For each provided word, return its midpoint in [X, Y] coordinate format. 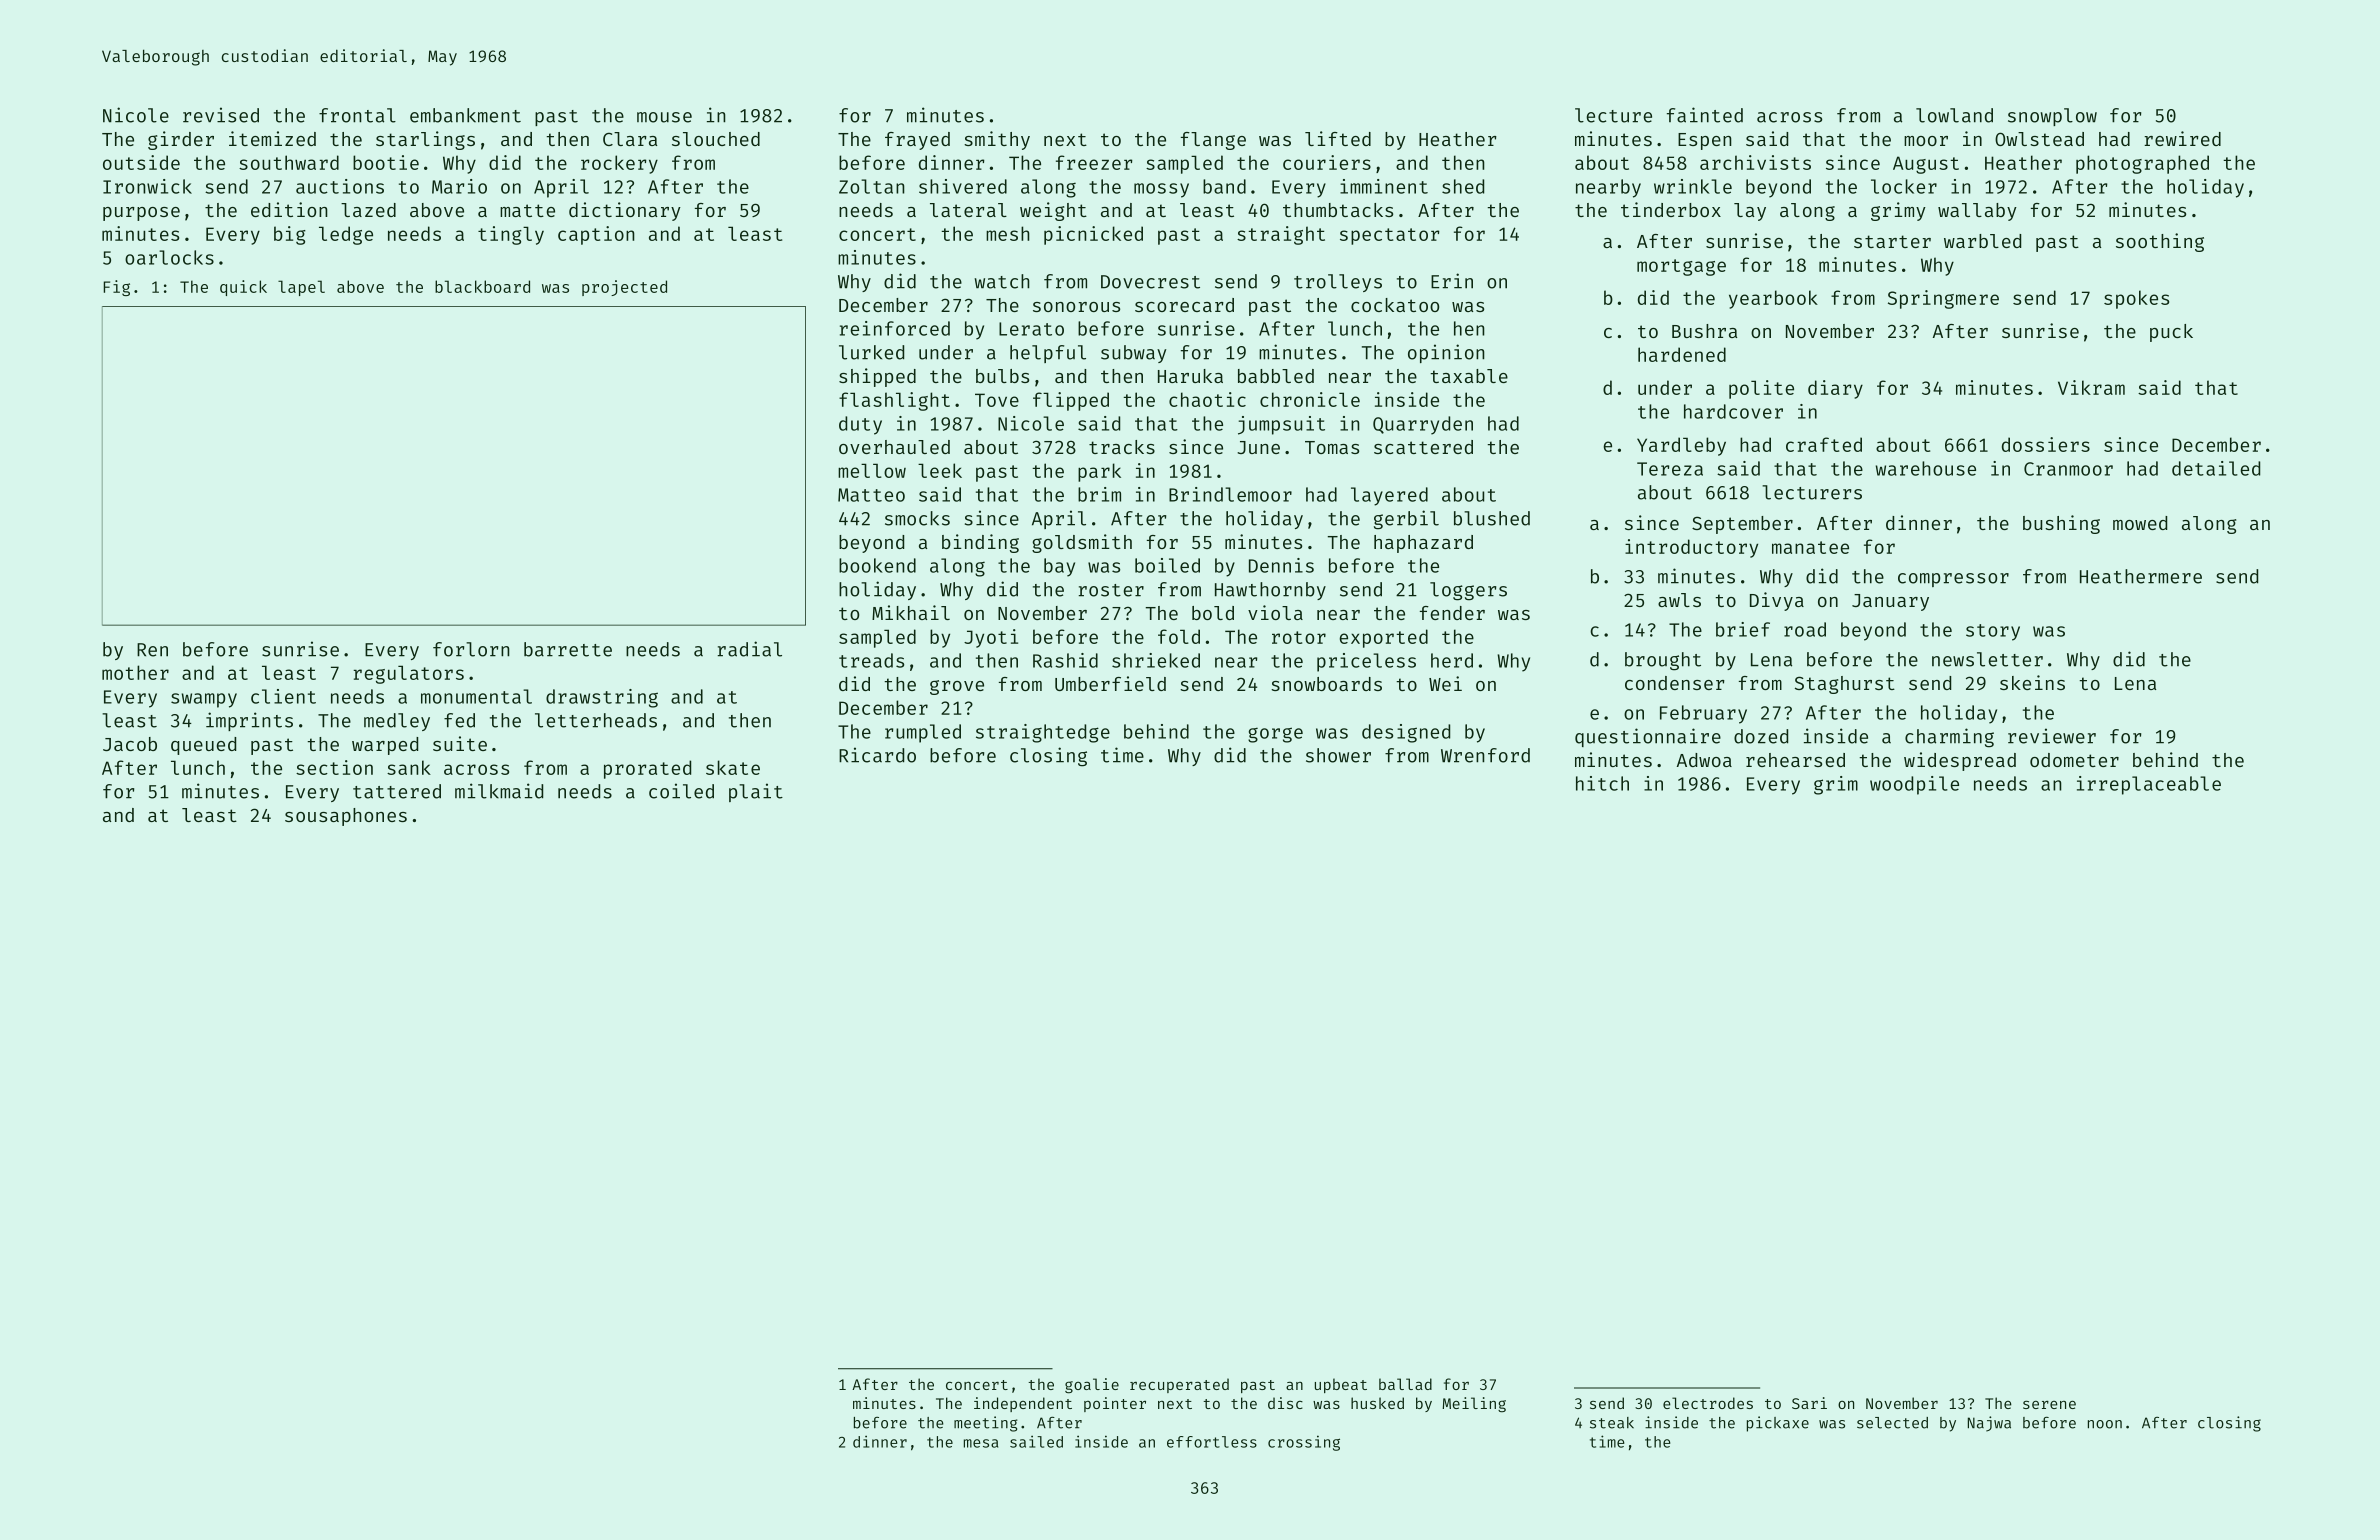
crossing [1304, 1443]
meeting [986, 1424]
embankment [465, 115]
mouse [664, 117]
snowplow [2052, 117]
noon [2105, 1424]
